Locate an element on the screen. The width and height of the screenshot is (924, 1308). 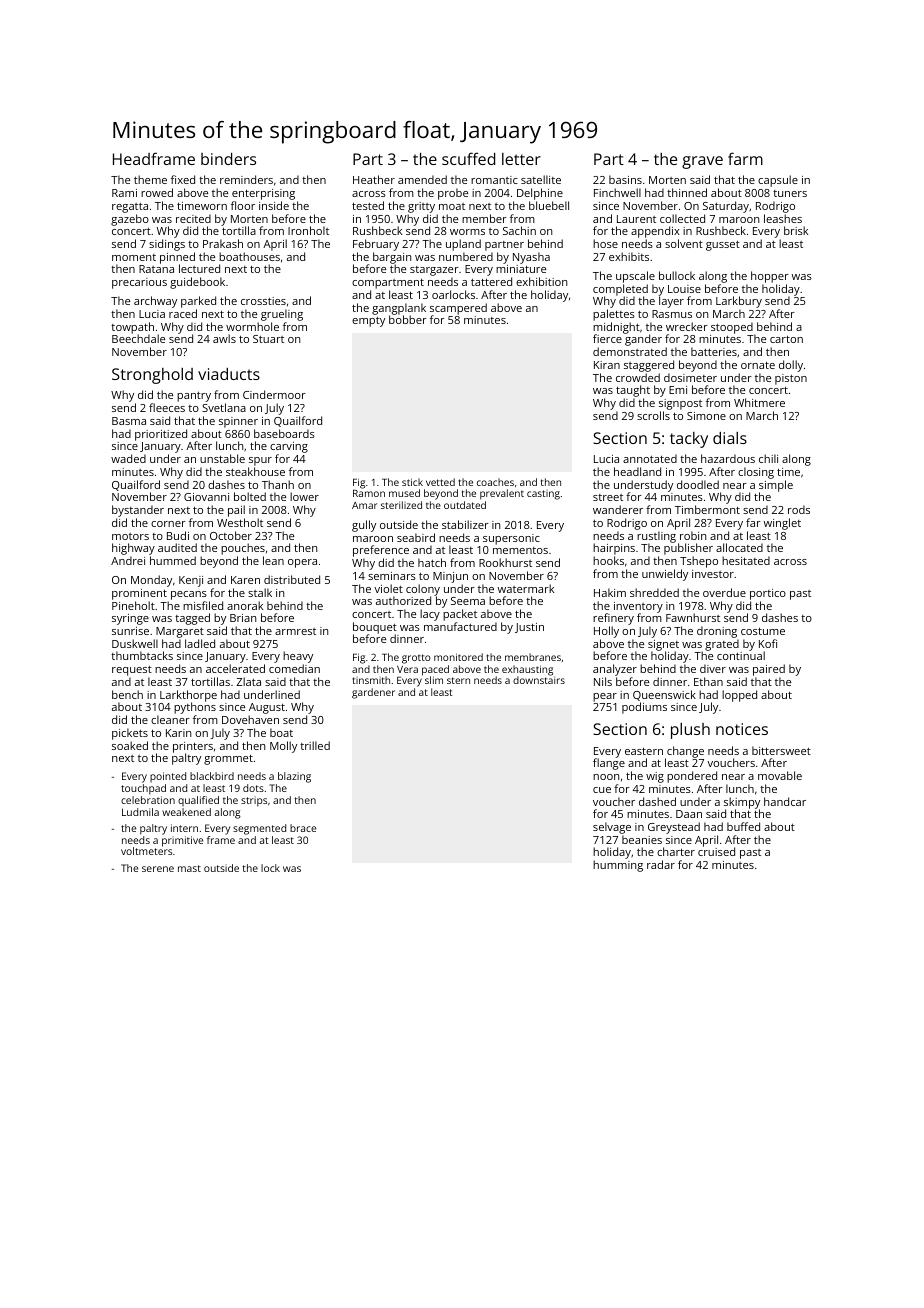
mast is located at coordinates (189, 868).
